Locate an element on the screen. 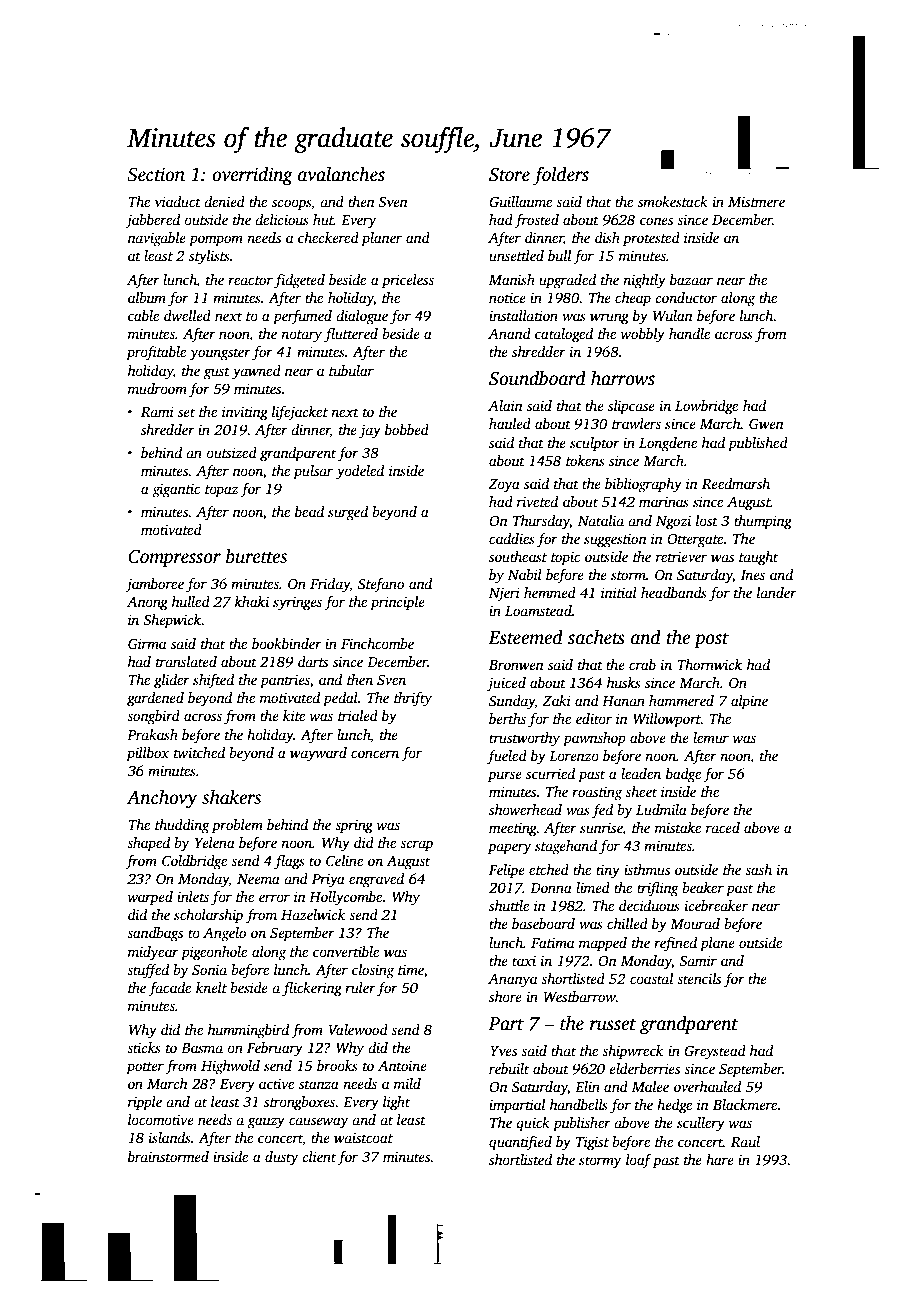 Image resolution: width=924 pixels, height=1311 pixels. sash is located at coordinates (758, 869).
